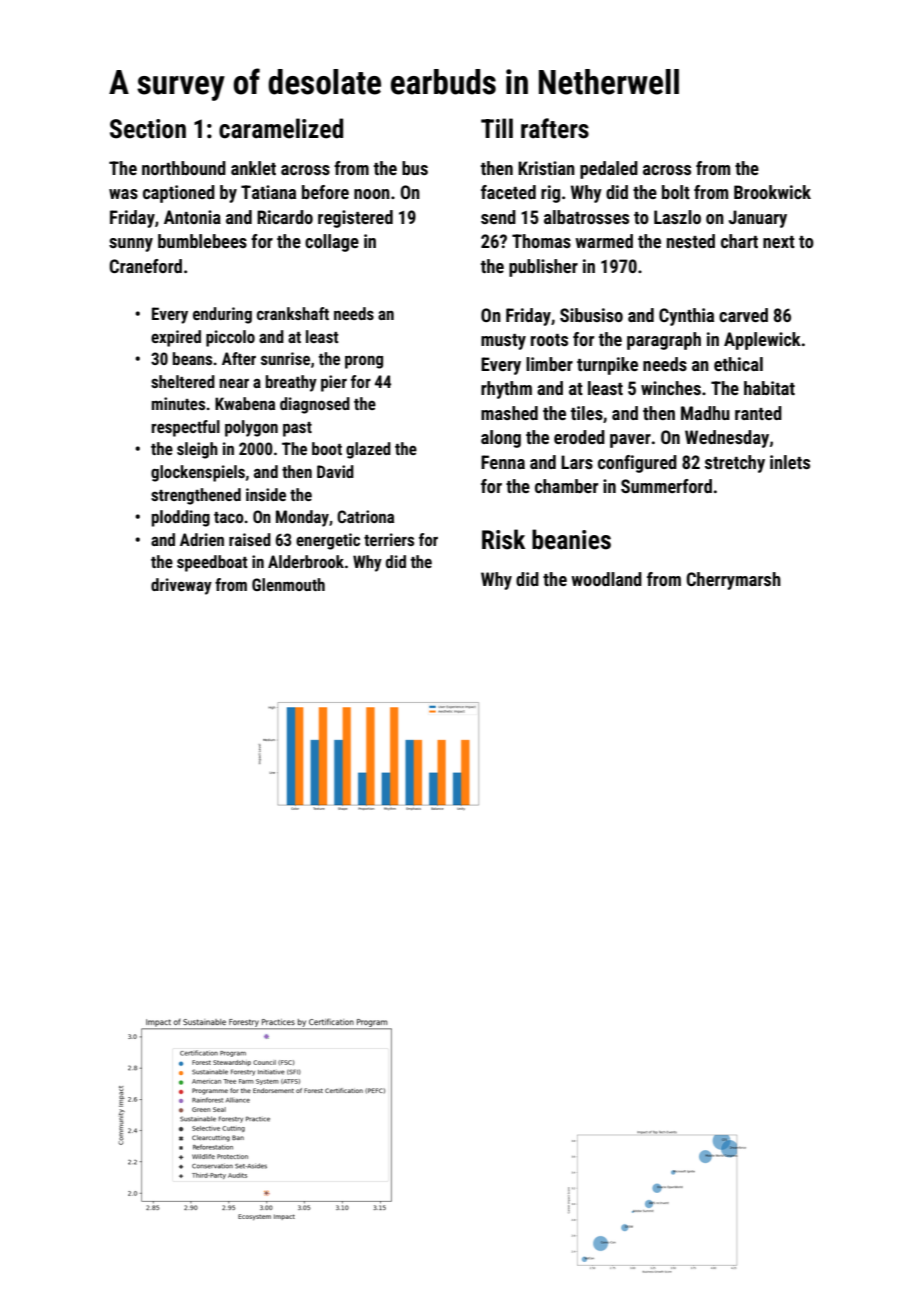 Image resolution: width=924 pixels, height=1314 pixels. What do you see at coordinates (549, 364) in the page?
I see `limber` at bounding box center [549, 364].
